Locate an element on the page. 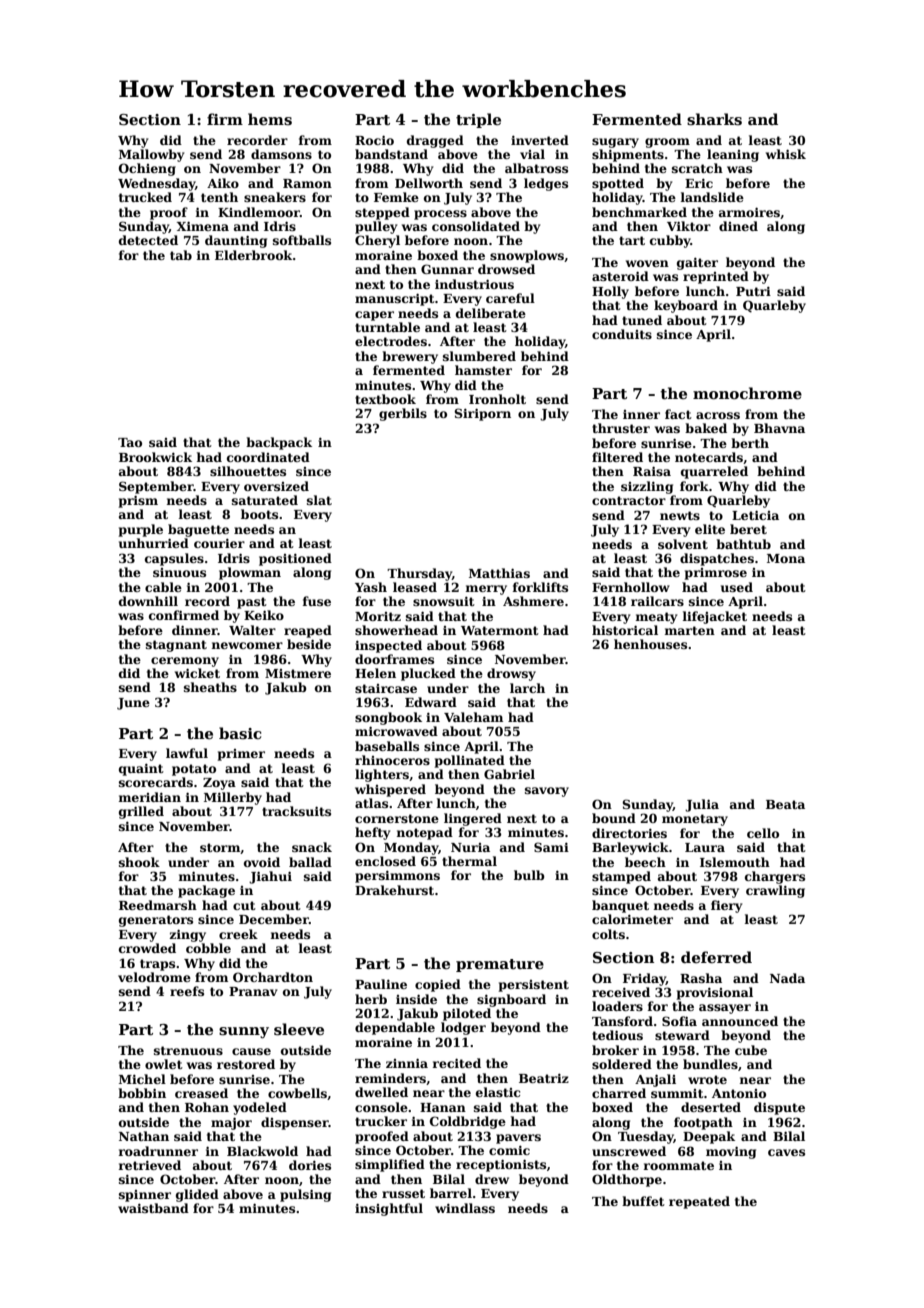 The height and width of the image is (1308, 924). scratch is located at coordinates (697, 168).
